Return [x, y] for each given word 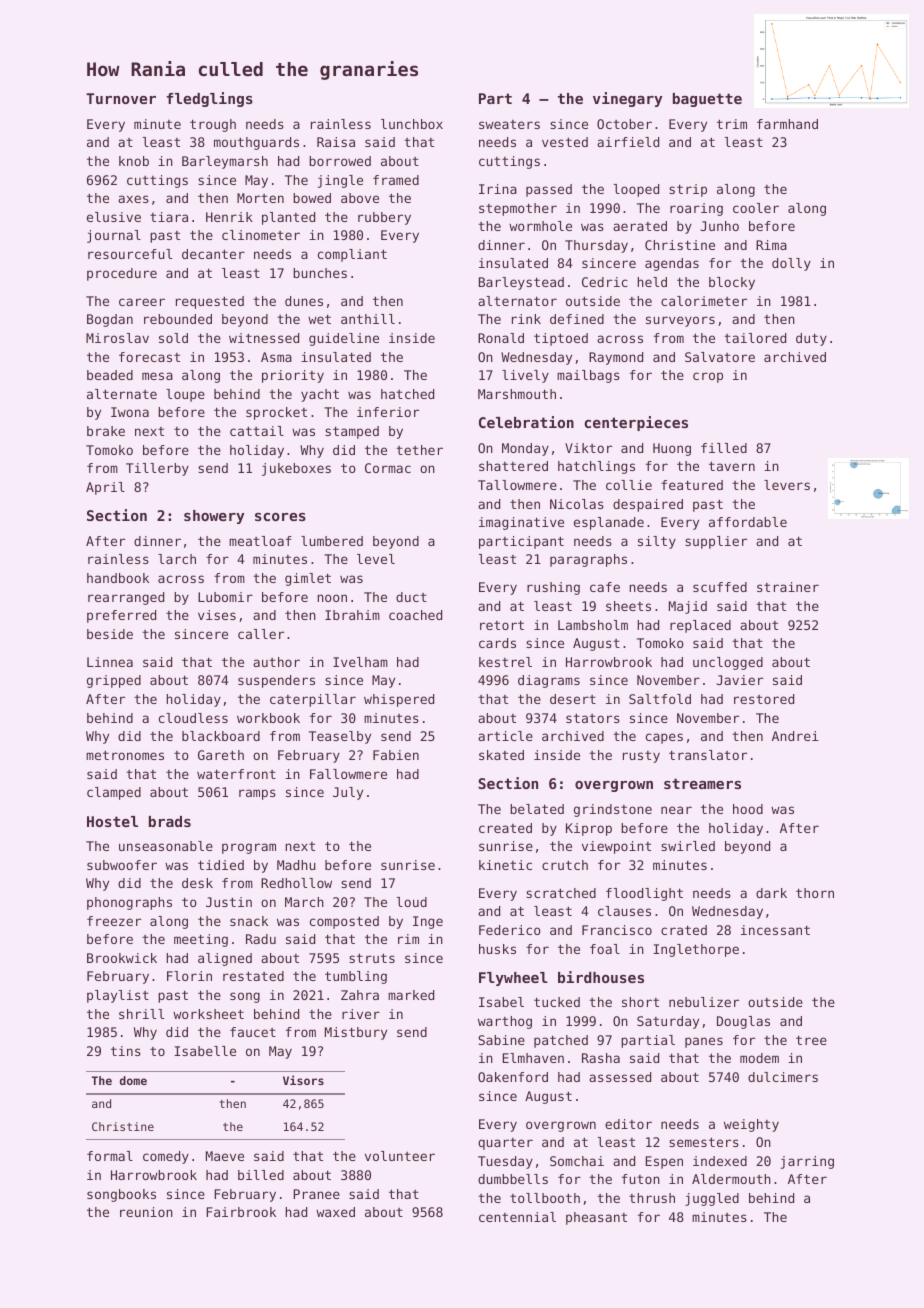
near [676, 810]
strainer [788, 587]
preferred [121, 616]
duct [411, 597]
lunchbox [412, 124]
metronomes [125, 755]
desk [197, 883]
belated [537, 809]
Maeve [225, 1156]
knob [134, 161]
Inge [428, 922]
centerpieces [636, 423]
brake [106, 431]
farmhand [787, 124]
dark [771, 893]
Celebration [526, 422]
